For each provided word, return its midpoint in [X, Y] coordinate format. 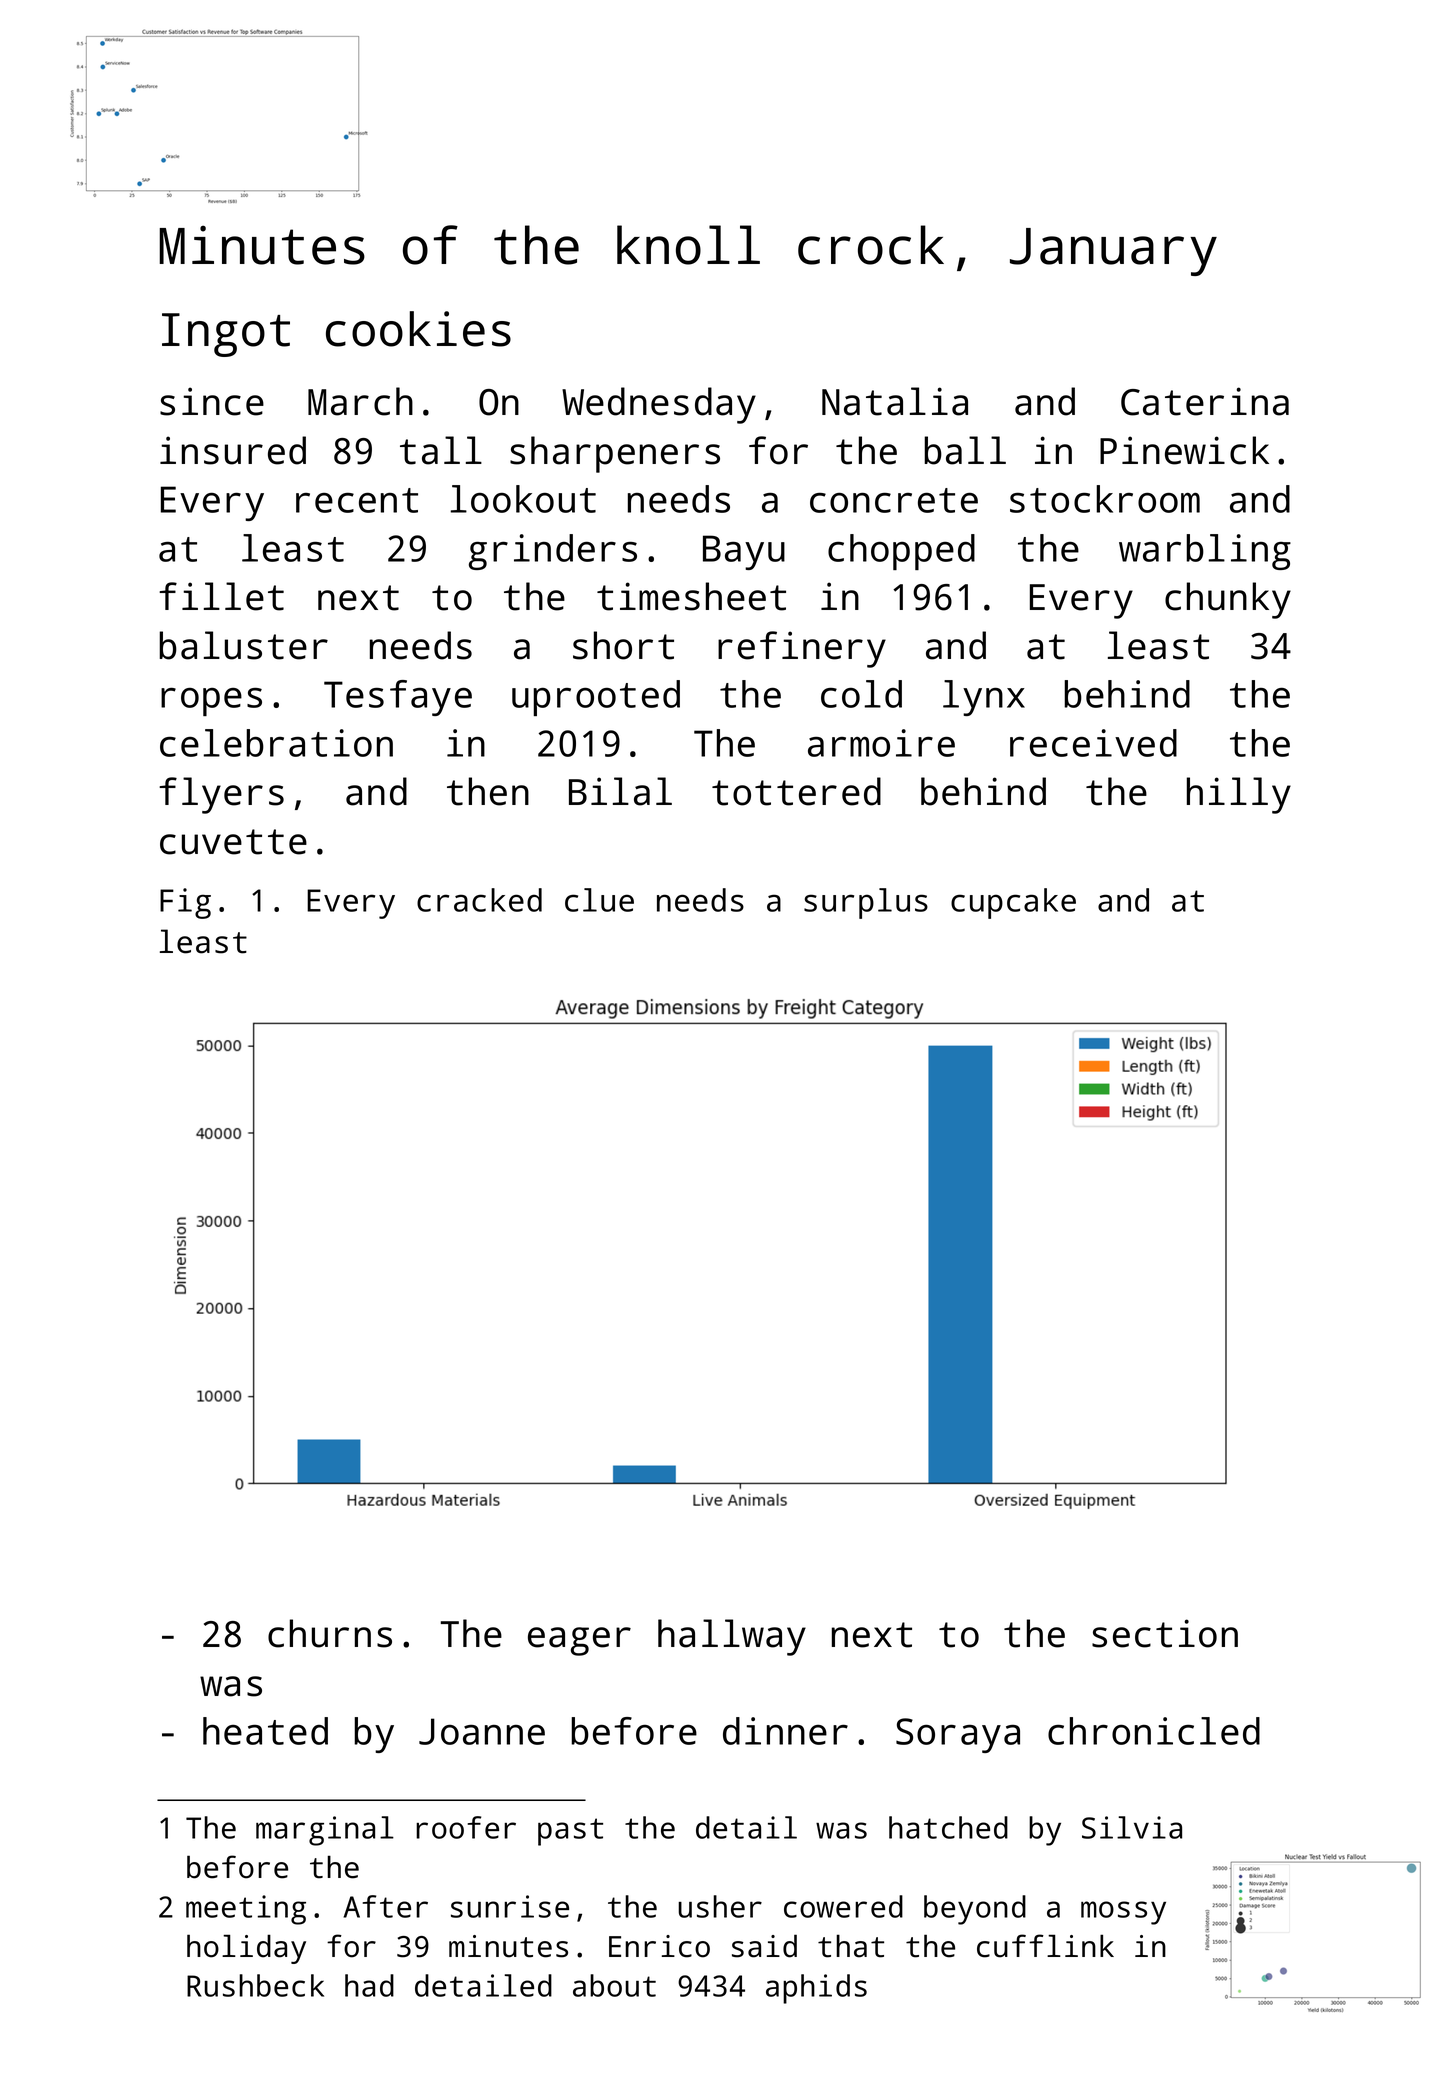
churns [330, 1633]
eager [579, 1641]
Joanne [482, 1731]
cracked [479, 900]
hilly [1239, 795]
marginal [325, 1831]
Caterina [1205, 401]
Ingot [226, 335]
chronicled [1154, 1731]
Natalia [895, 401]
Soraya [958, 1735]
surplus [866, 903]
